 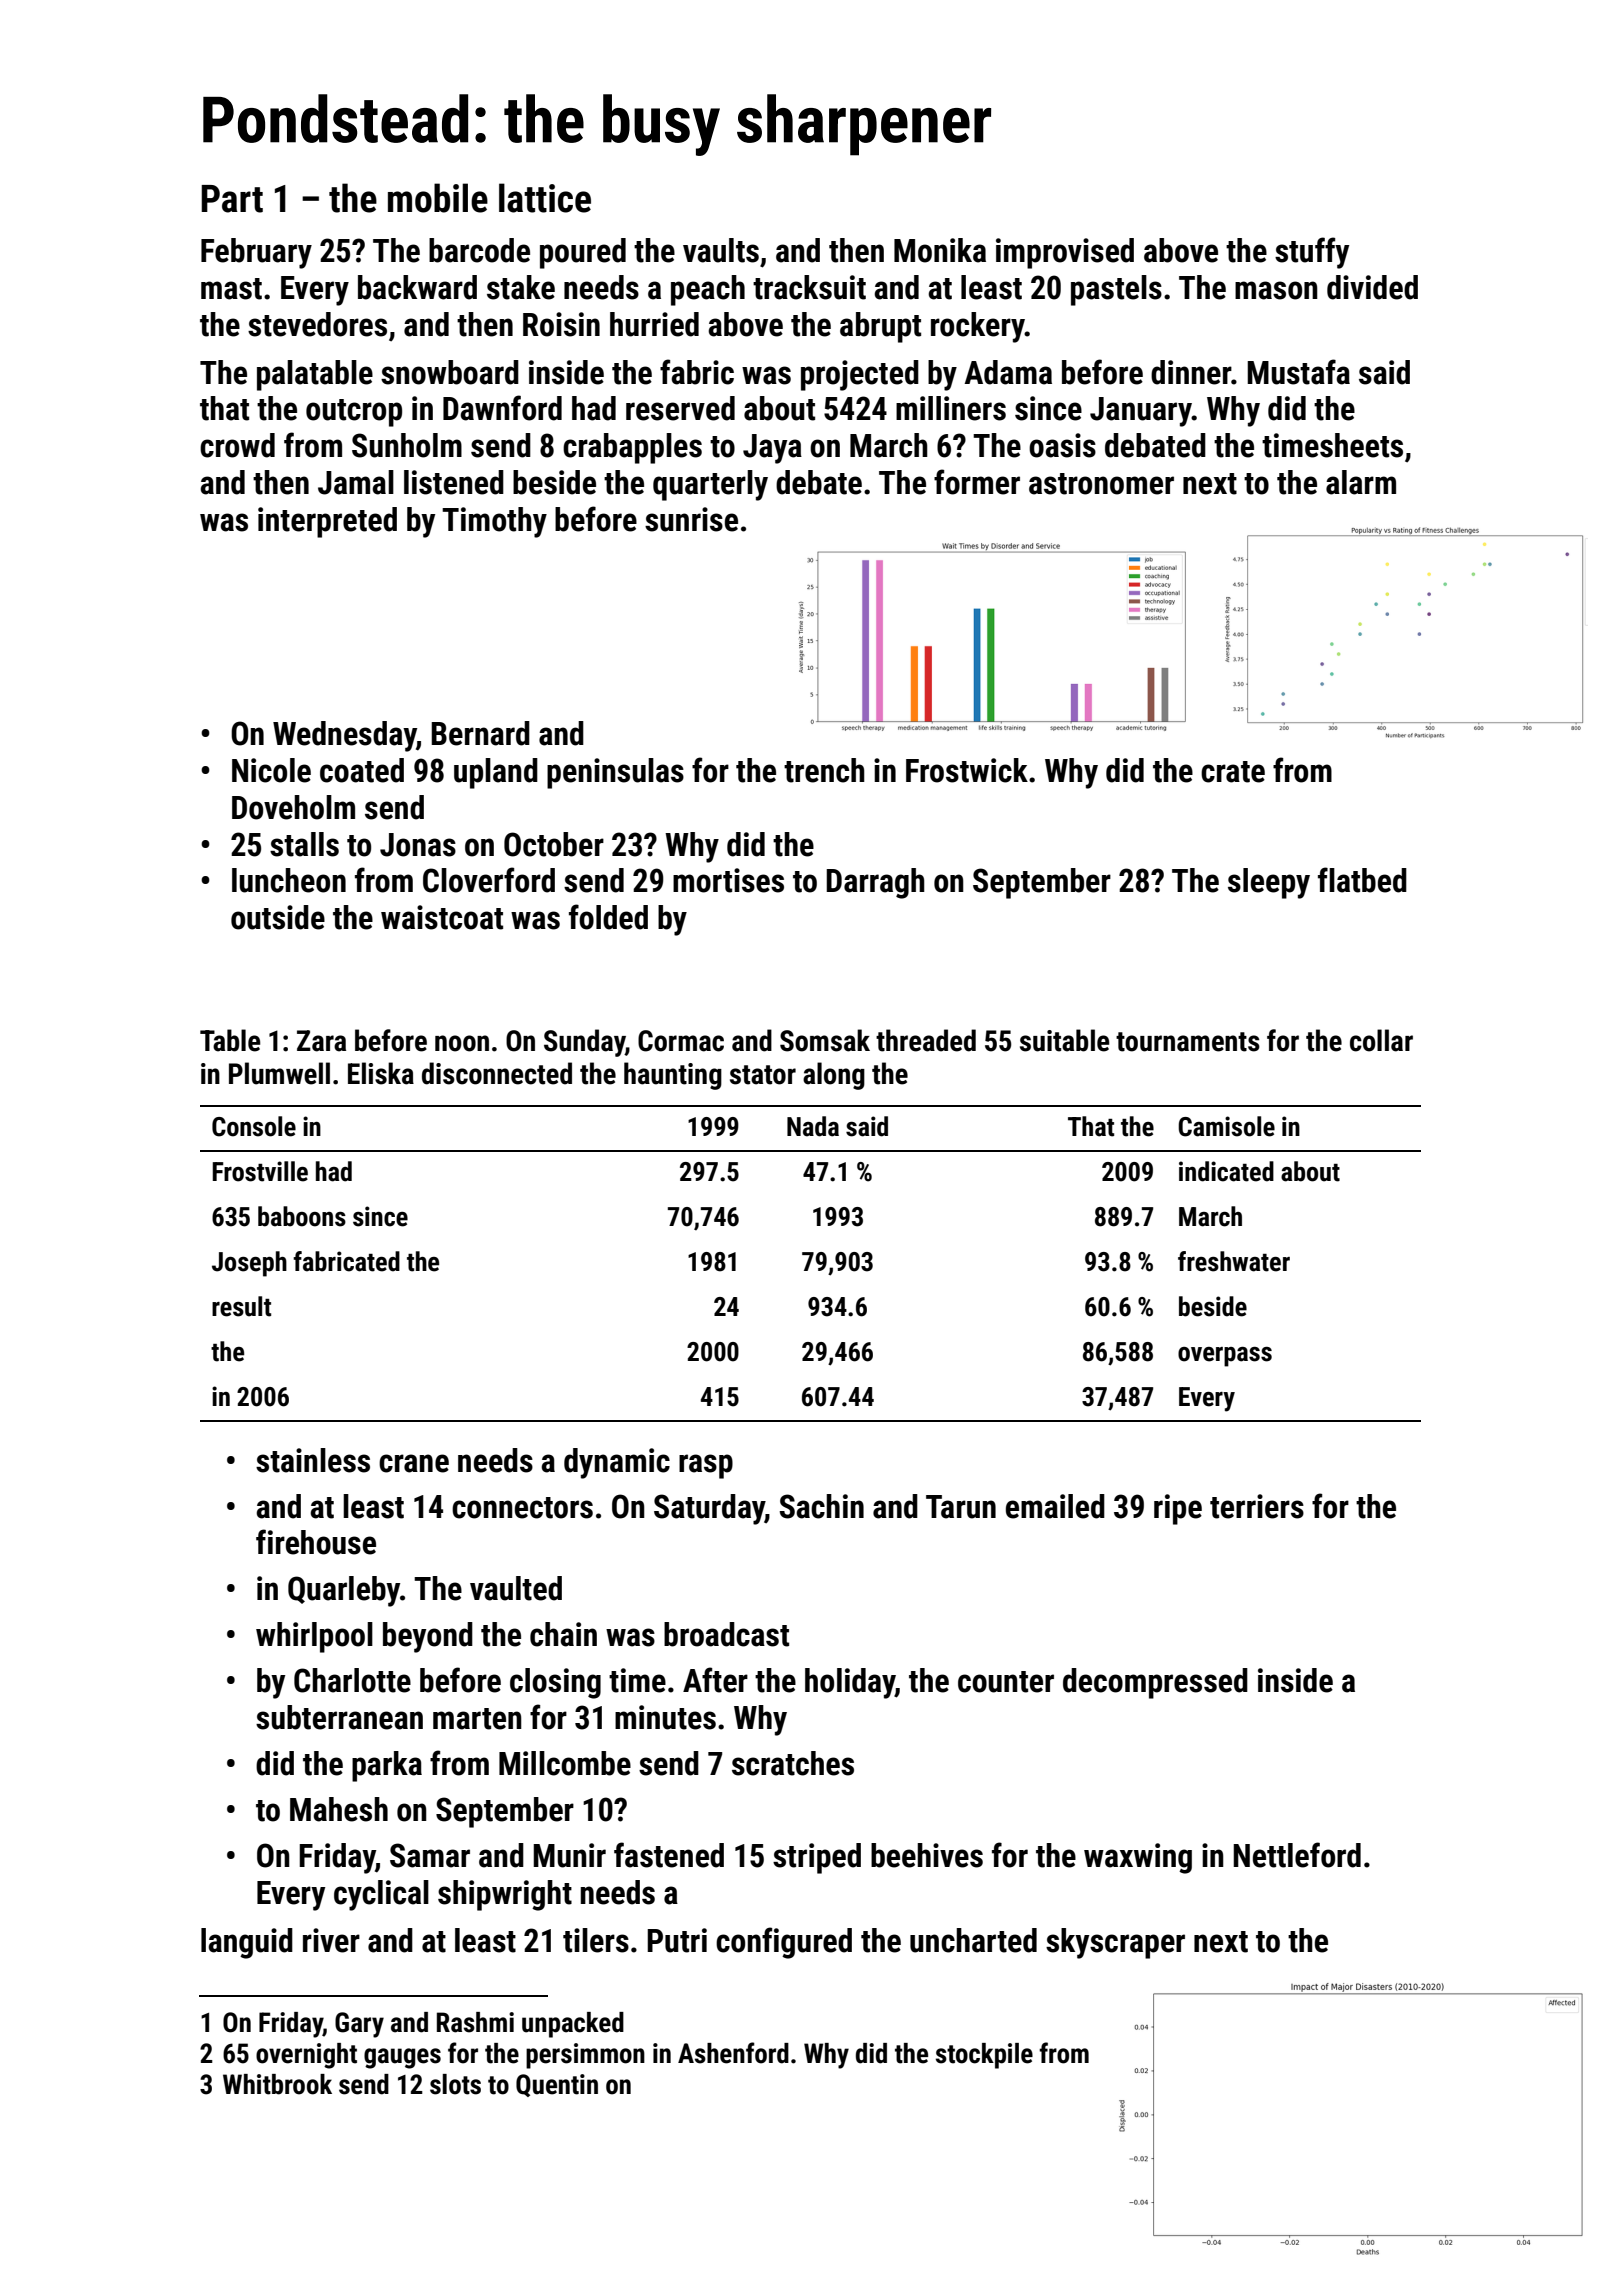 I want to click on skyscraper, so click(x=1115, y=1943).
